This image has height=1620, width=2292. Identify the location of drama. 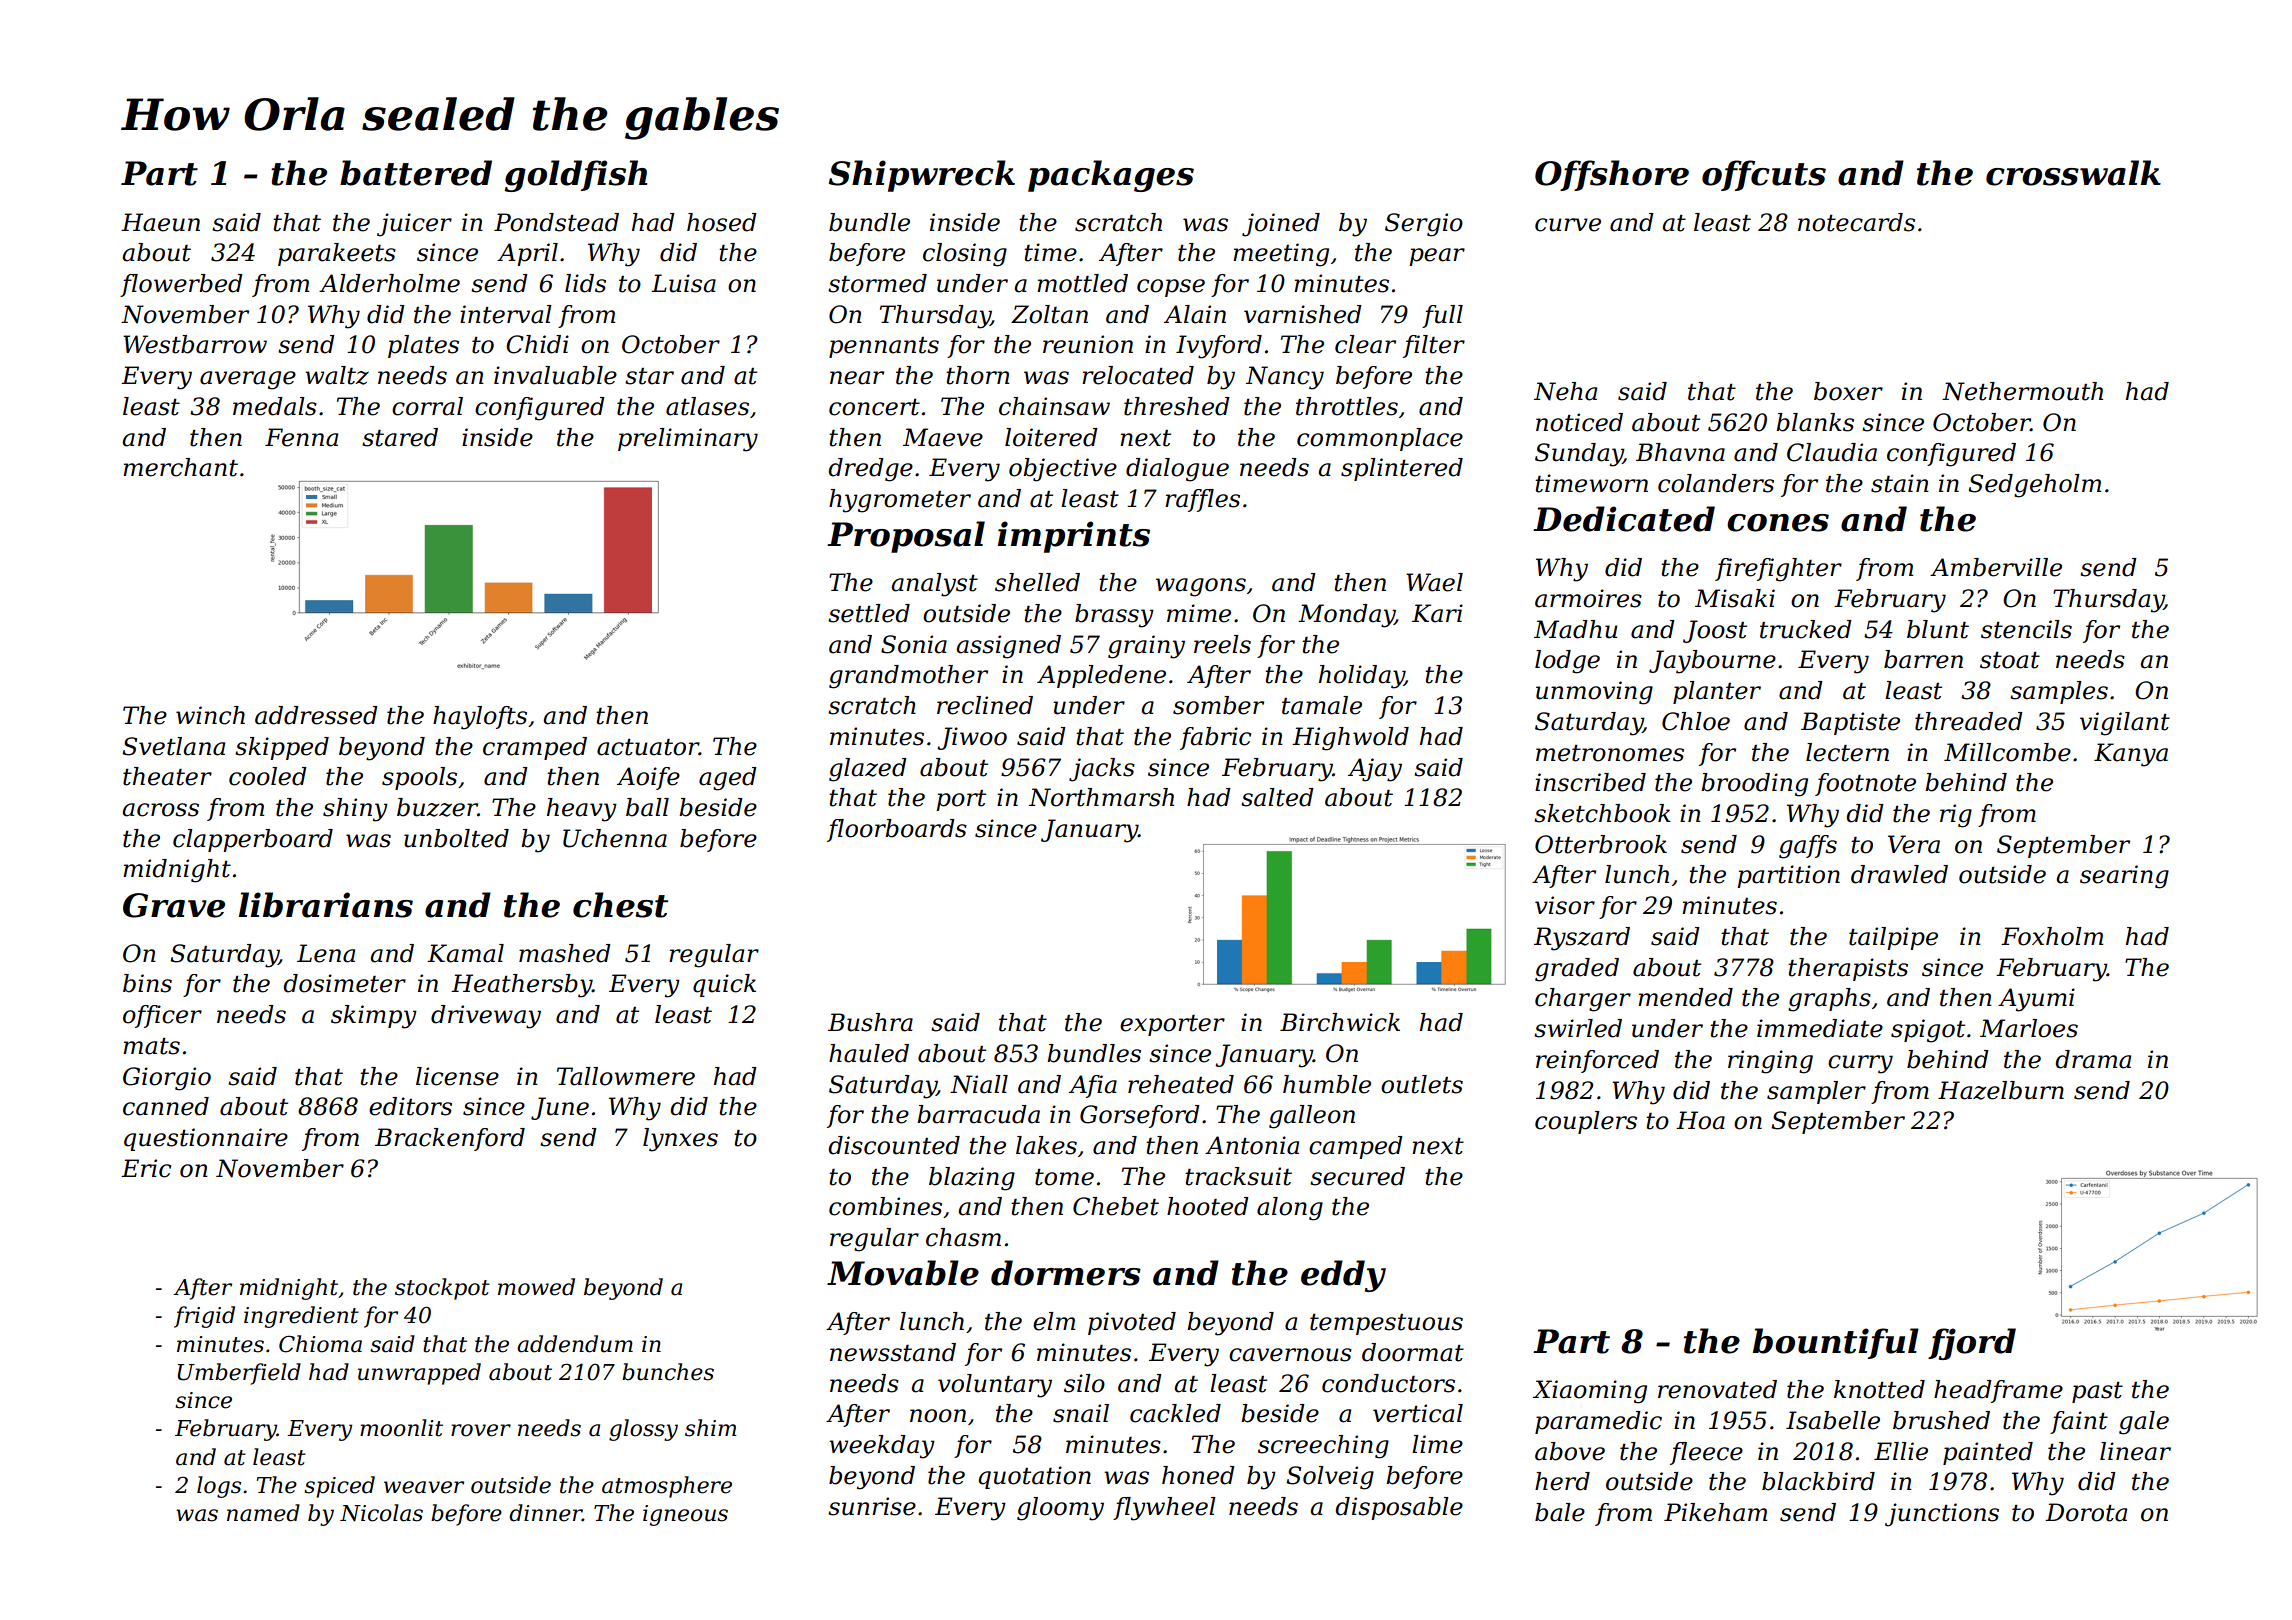
(2093, 1059).
